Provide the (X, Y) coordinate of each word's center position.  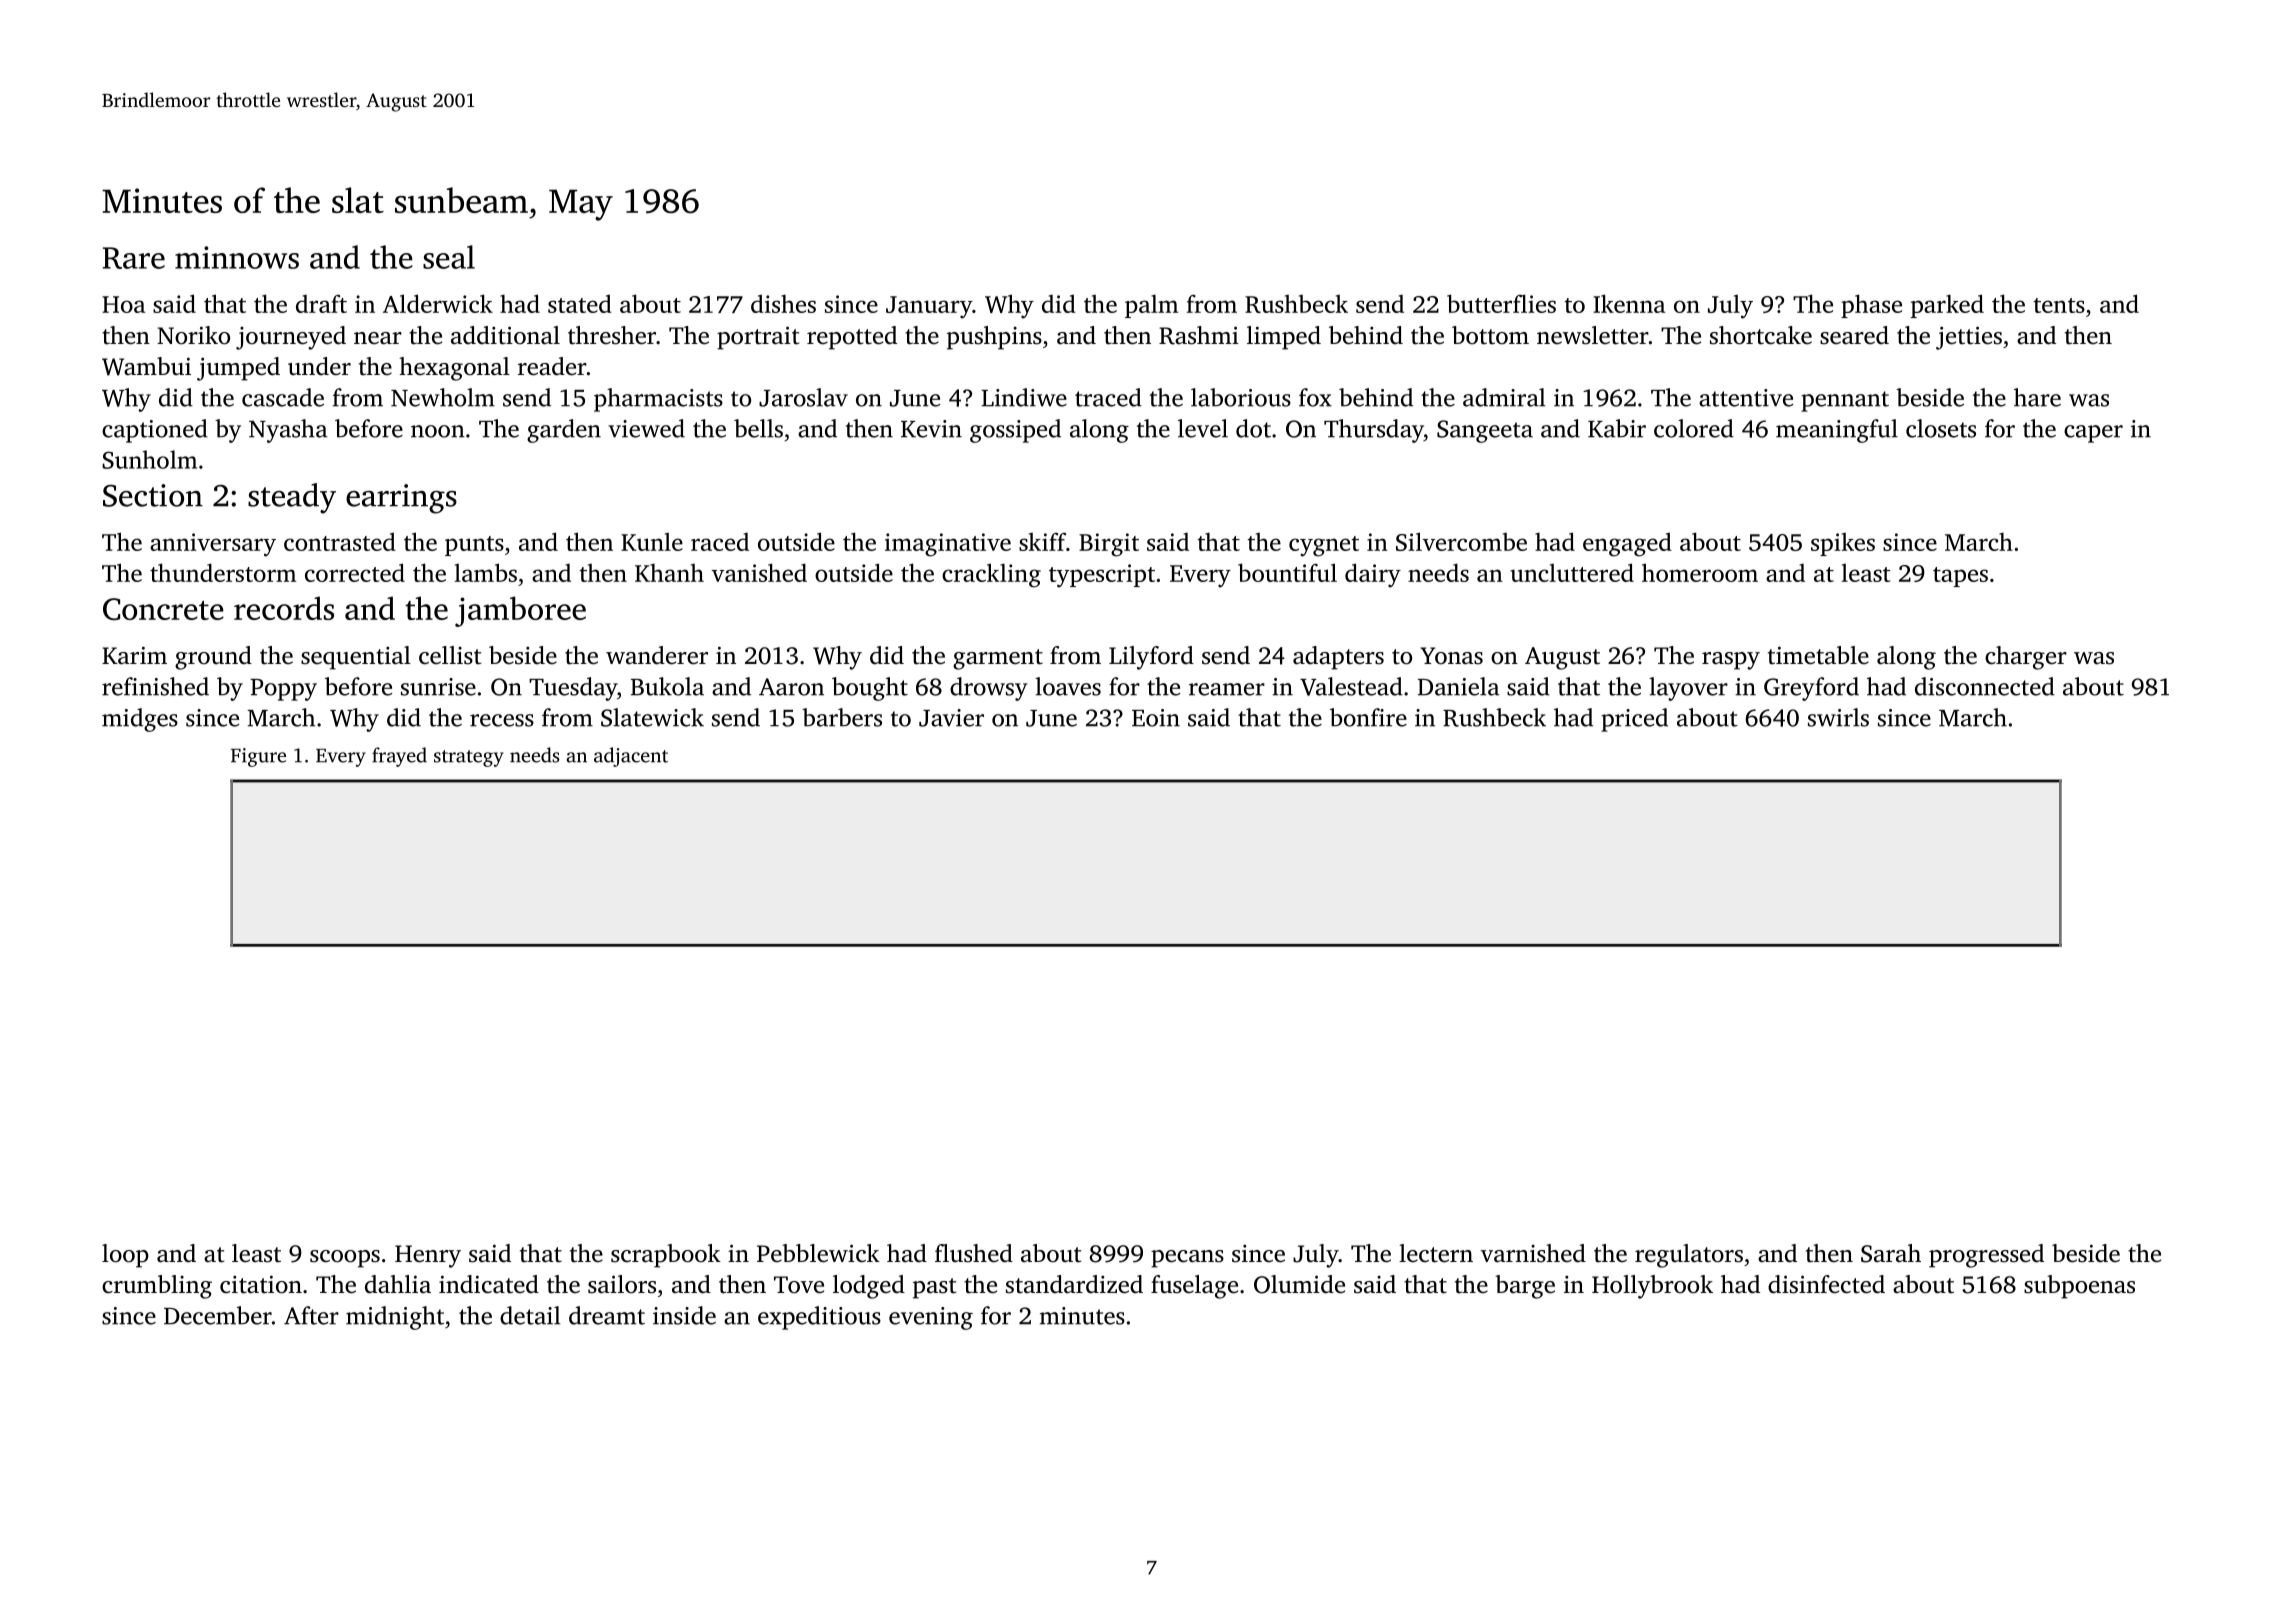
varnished (1533, 1253)
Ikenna (1629, 303)
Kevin (931, 429)
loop (125, 1256)
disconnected (1985, 686)
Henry (428, 1256)
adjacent (631, 757)
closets (1941, 428)
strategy (469, 758)
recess (502, 720)
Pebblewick (818, 1253)
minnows (237, 257)
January (929, 307)
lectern (1436, 1253)
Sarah (1891, 1253)
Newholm (443, 397)
